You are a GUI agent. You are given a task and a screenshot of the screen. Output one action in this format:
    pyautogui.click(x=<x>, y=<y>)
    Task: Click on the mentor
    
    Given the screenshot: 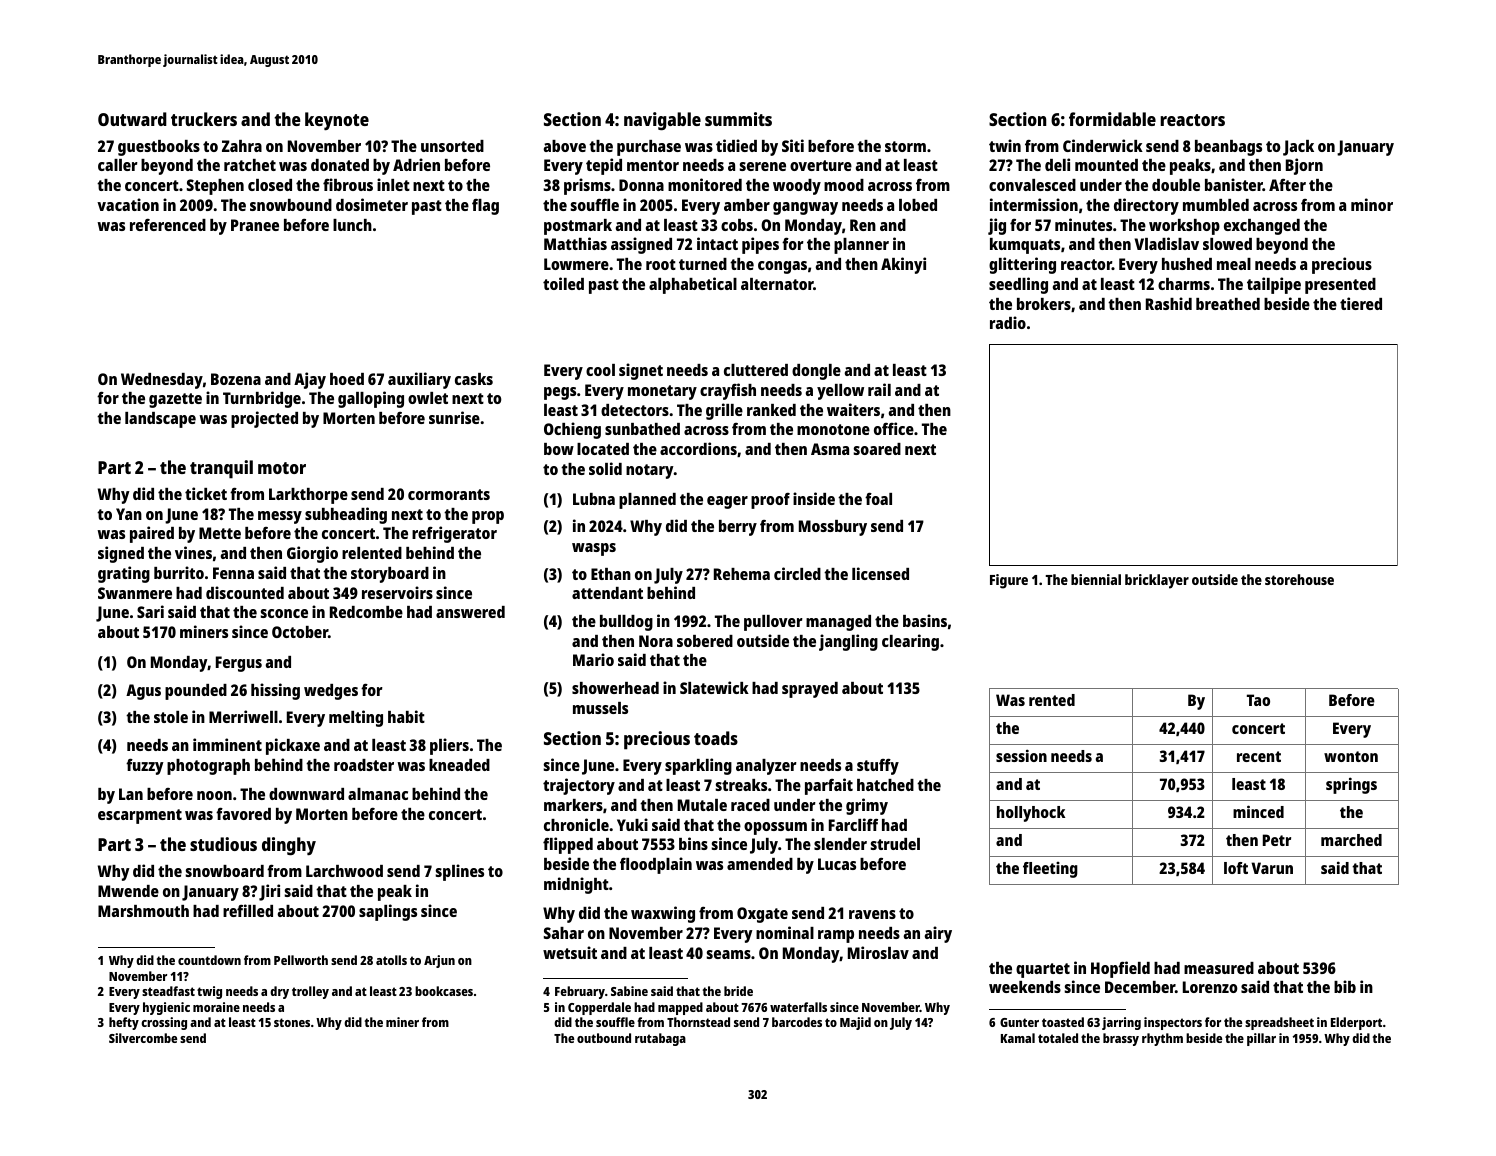 What is the action you would take?
    pyautogui.click(x=653, y=165)
